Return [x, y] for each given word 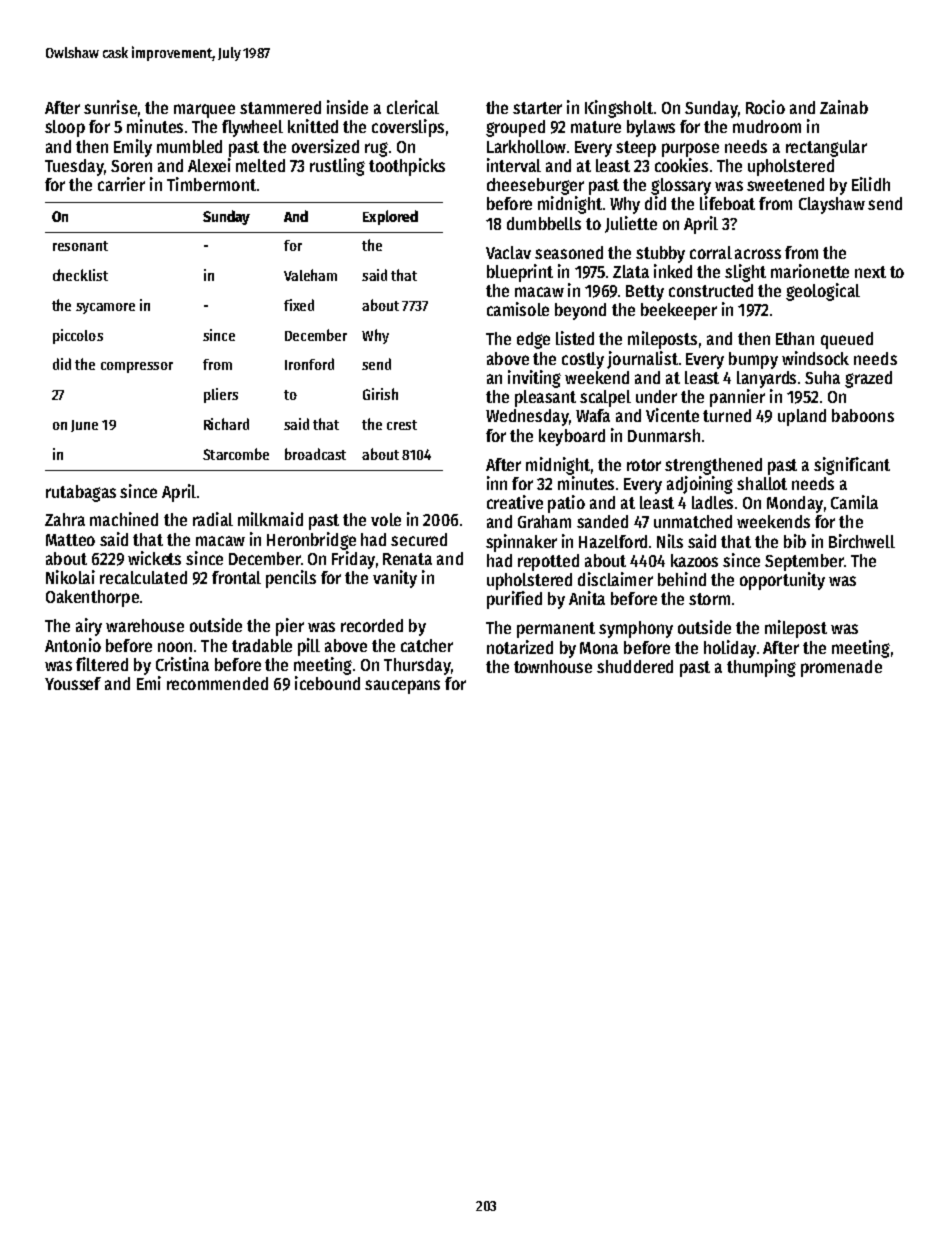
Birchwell [862, 541]
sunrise [110, 107]
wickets [154, 558]
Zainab [844, 107]
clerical [413, 107]
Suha [822, 377]
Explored [390, 217]
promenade [841, 668]
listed [575, 338]
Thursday [417, 666]
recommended [217, 683]
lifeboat [727, 203]
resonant [80, 246]
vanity [395, 579]
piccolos [78, 336]
